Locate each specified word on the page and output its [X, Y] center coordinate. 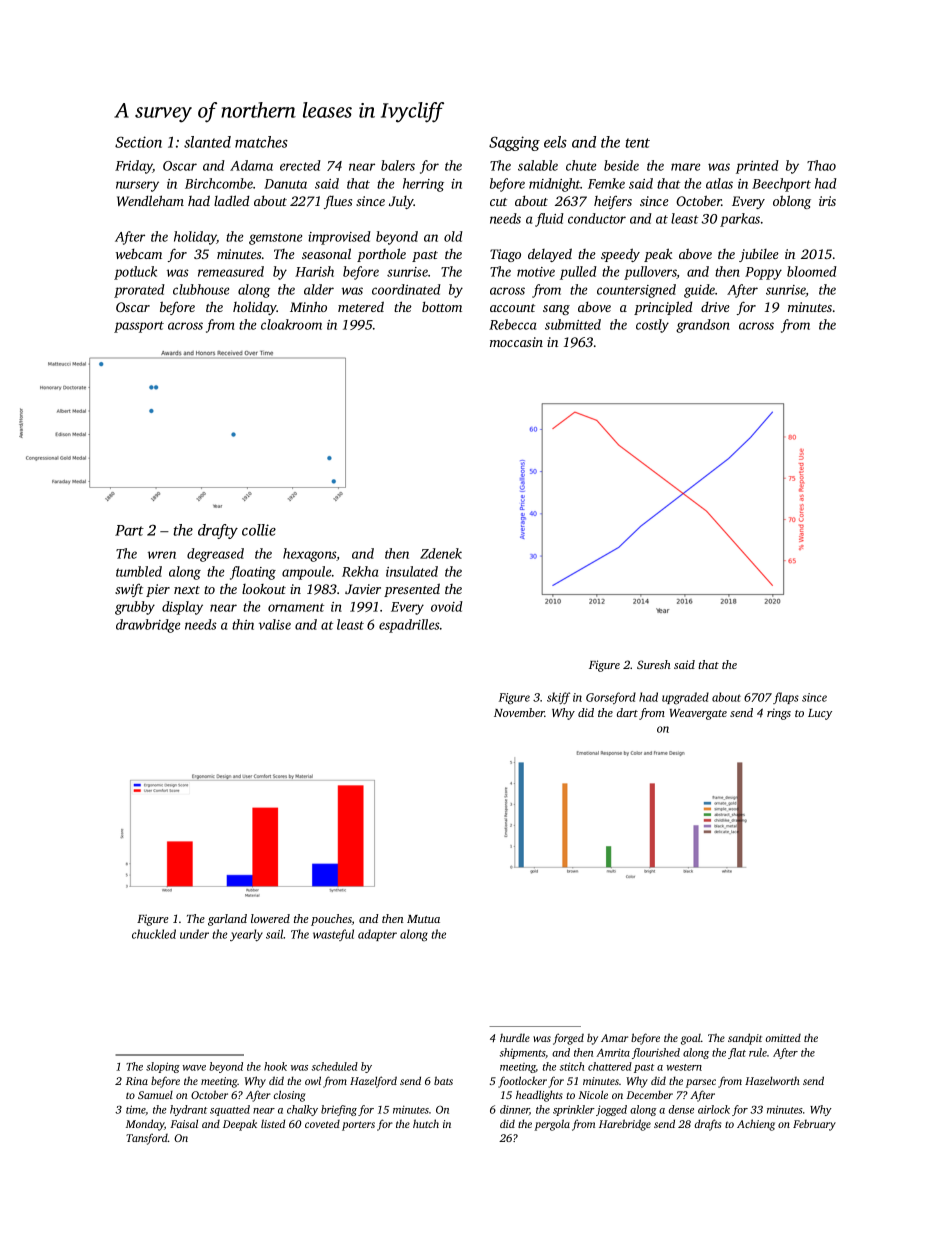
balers [398, 165]
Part [129, 530]
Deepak [240, 1125]
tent [637, 143]
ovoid [447, 606]
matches [261, 142]
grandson [703, 326]
